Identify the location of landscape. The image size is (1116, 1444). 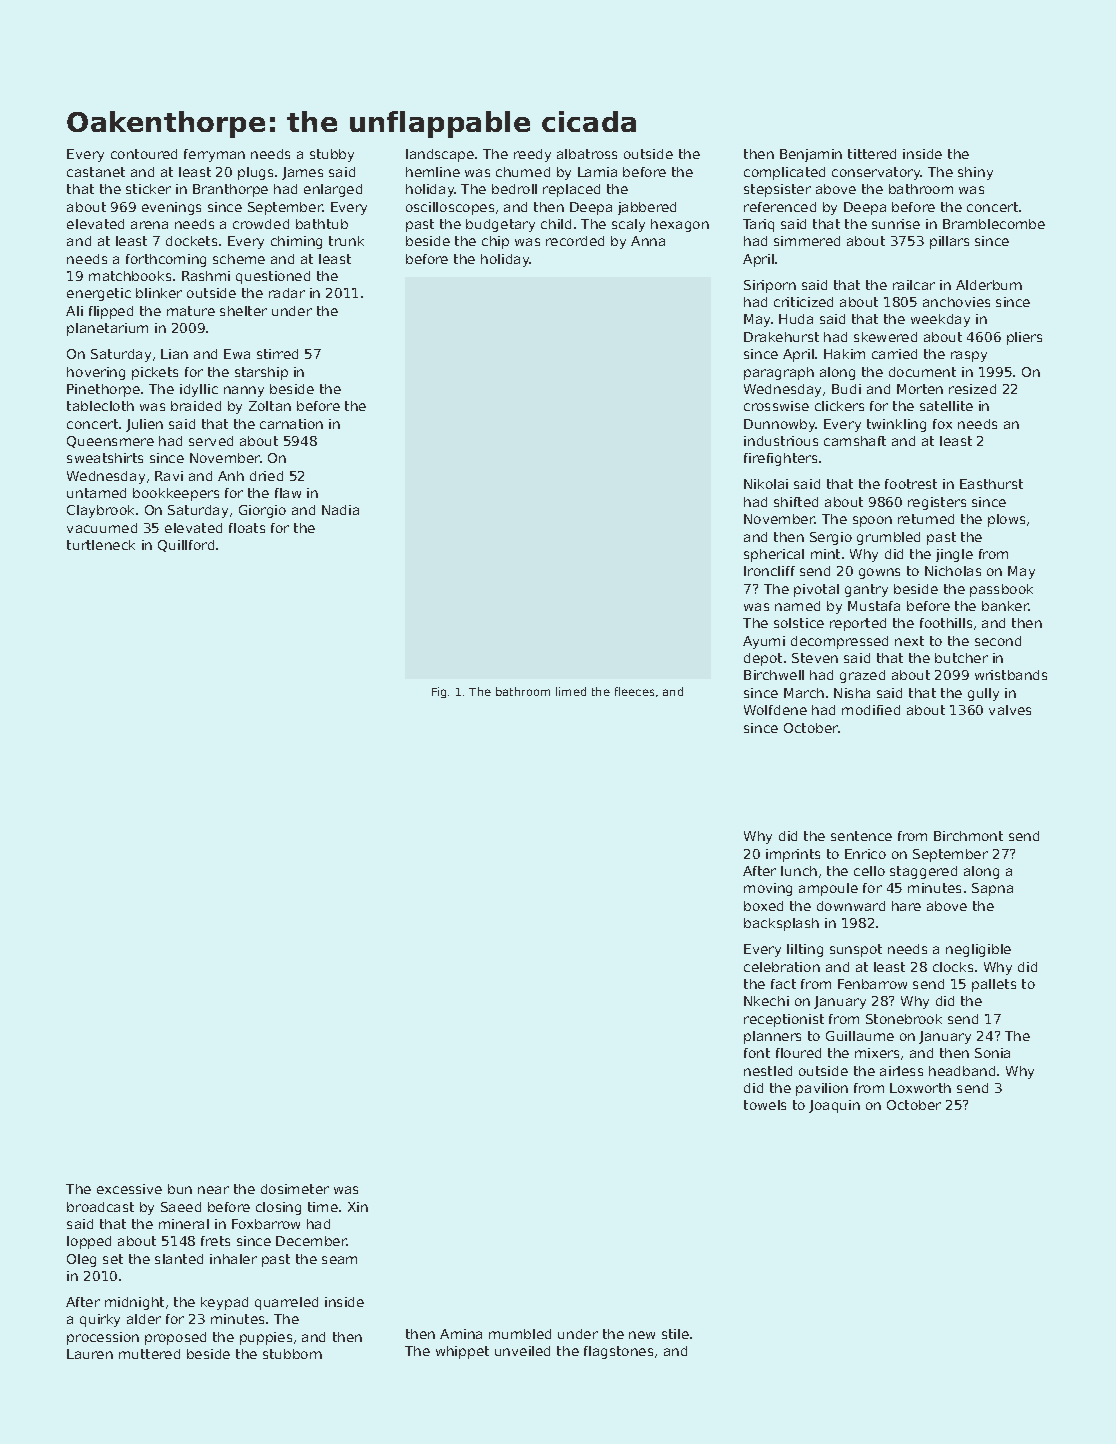
(440, 155).
